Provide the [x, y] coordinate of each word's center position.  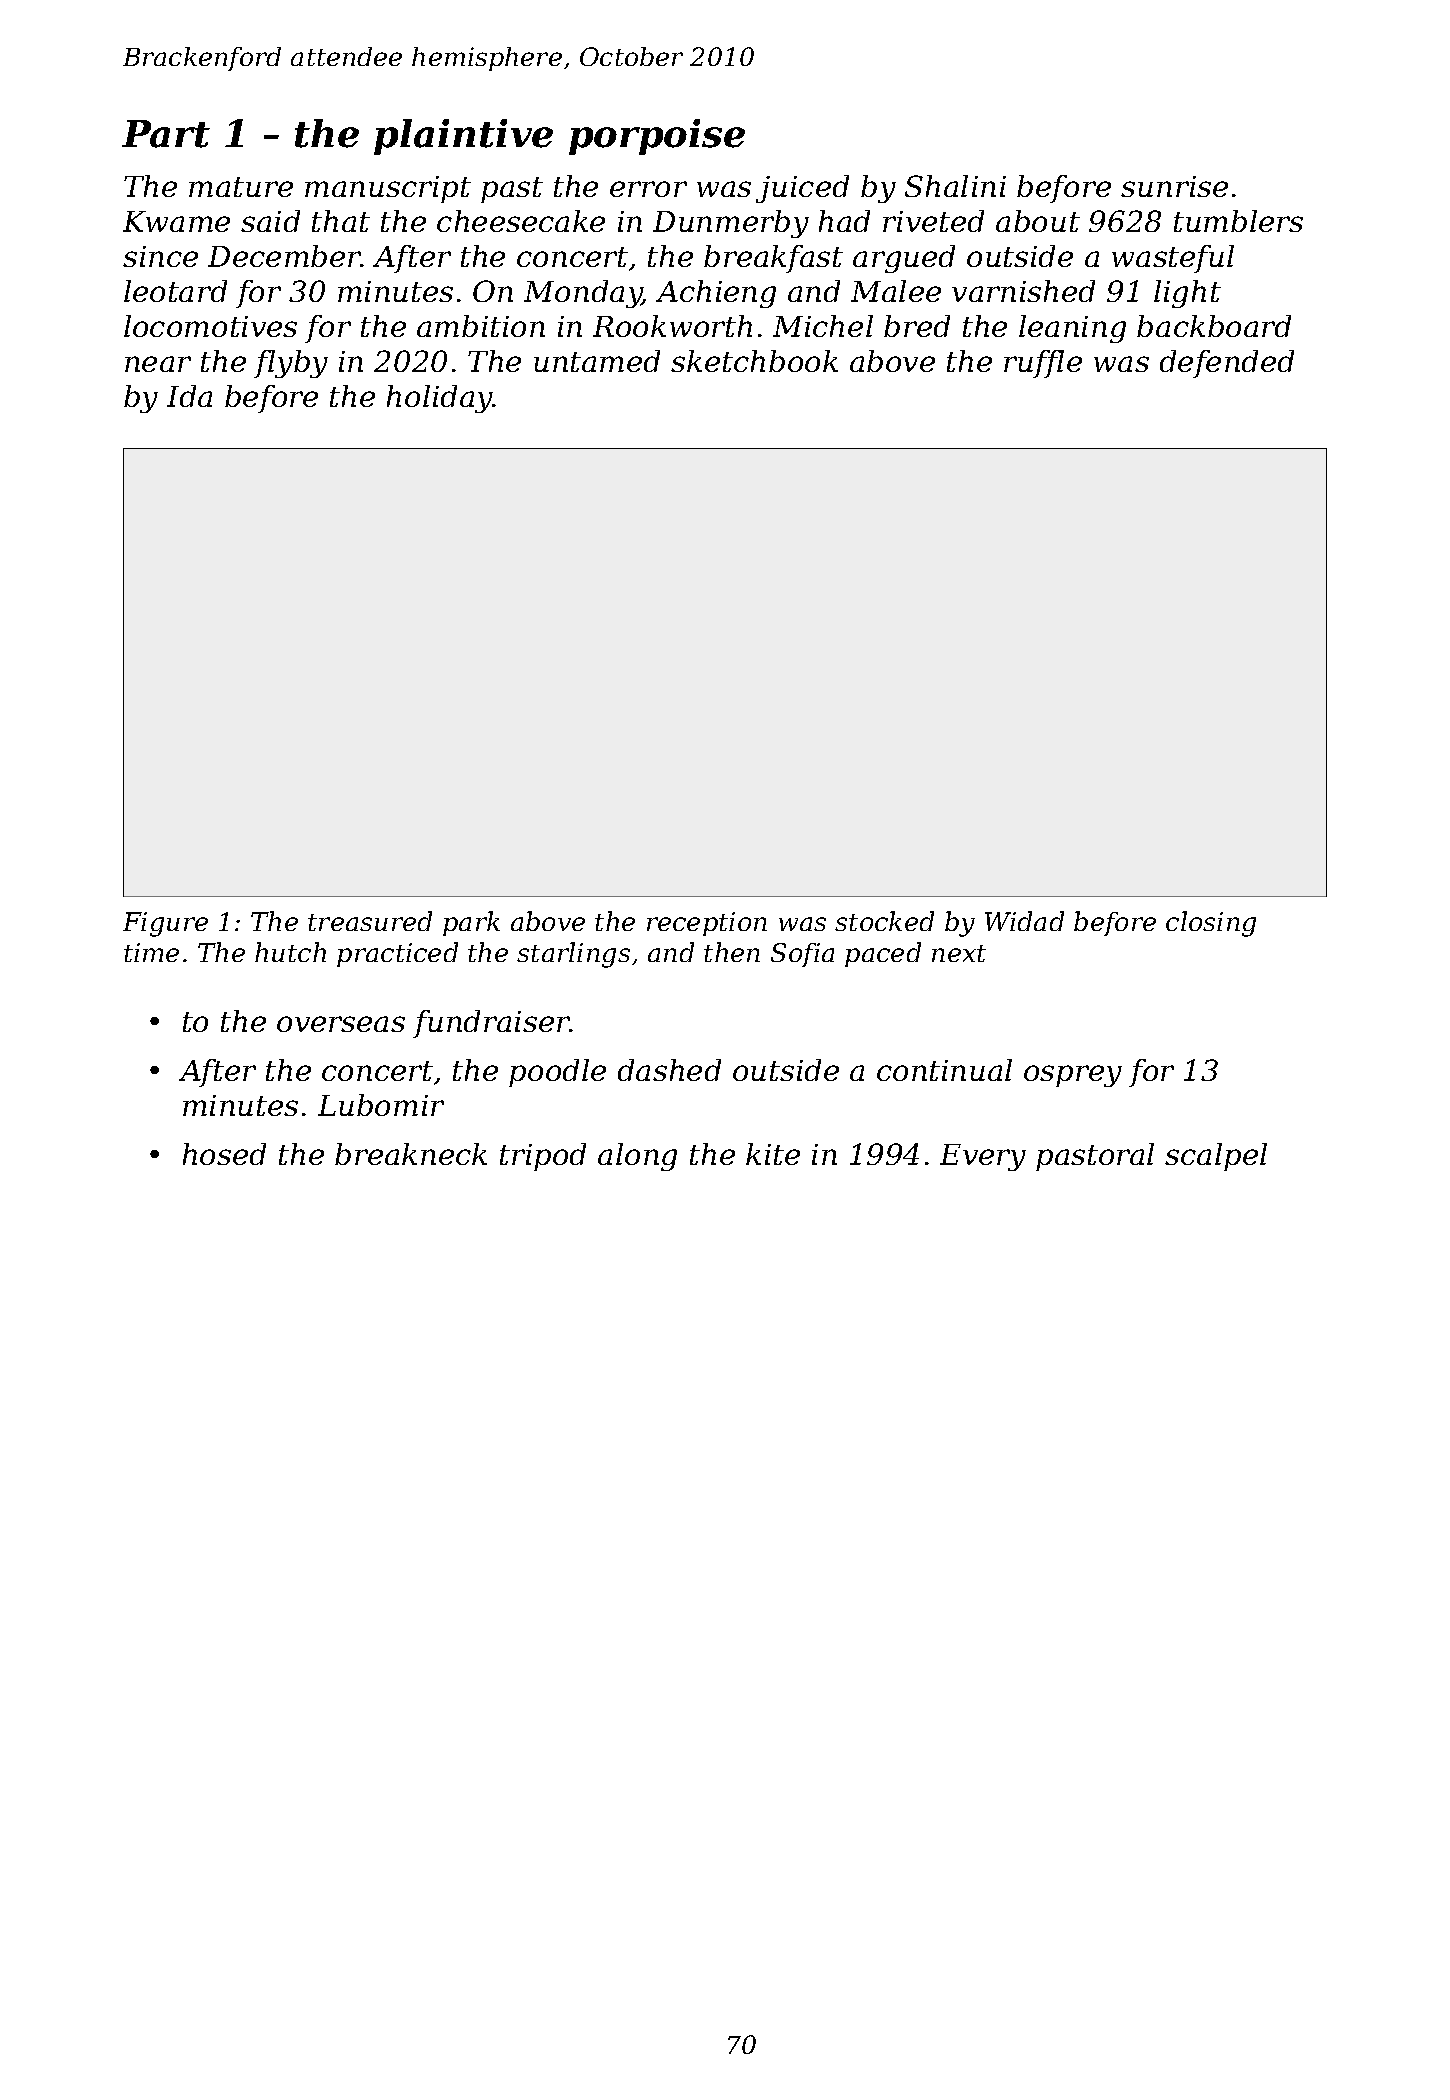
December [284, 256]
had [844, 221]
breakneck [411, 1154]
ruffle [1043, 364]
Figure [165, 924]
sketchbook [754, 361]
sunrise [1174, 186]
